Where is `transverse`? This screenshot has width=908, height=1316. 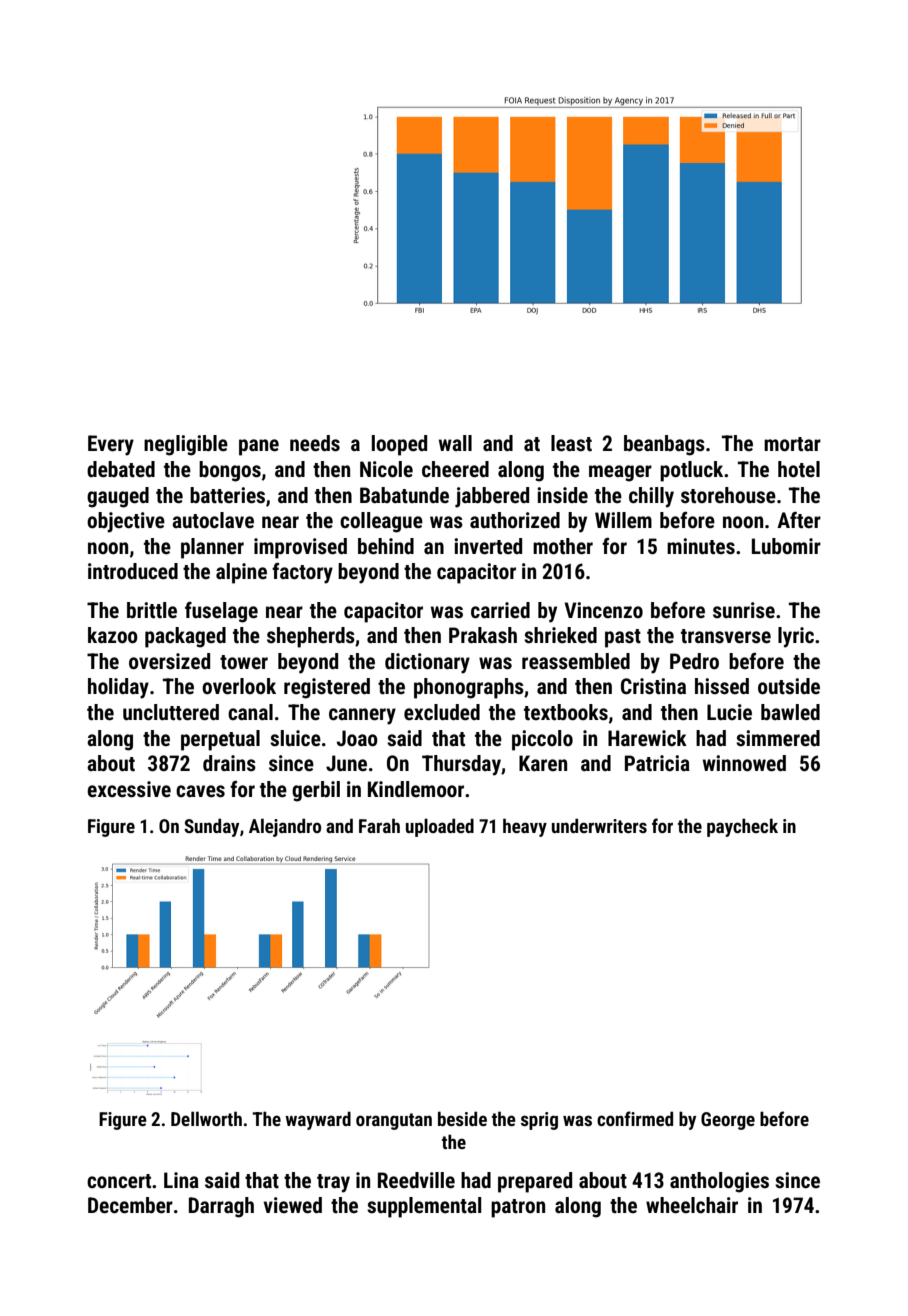
transverse is located at coordinates (726, 636).
